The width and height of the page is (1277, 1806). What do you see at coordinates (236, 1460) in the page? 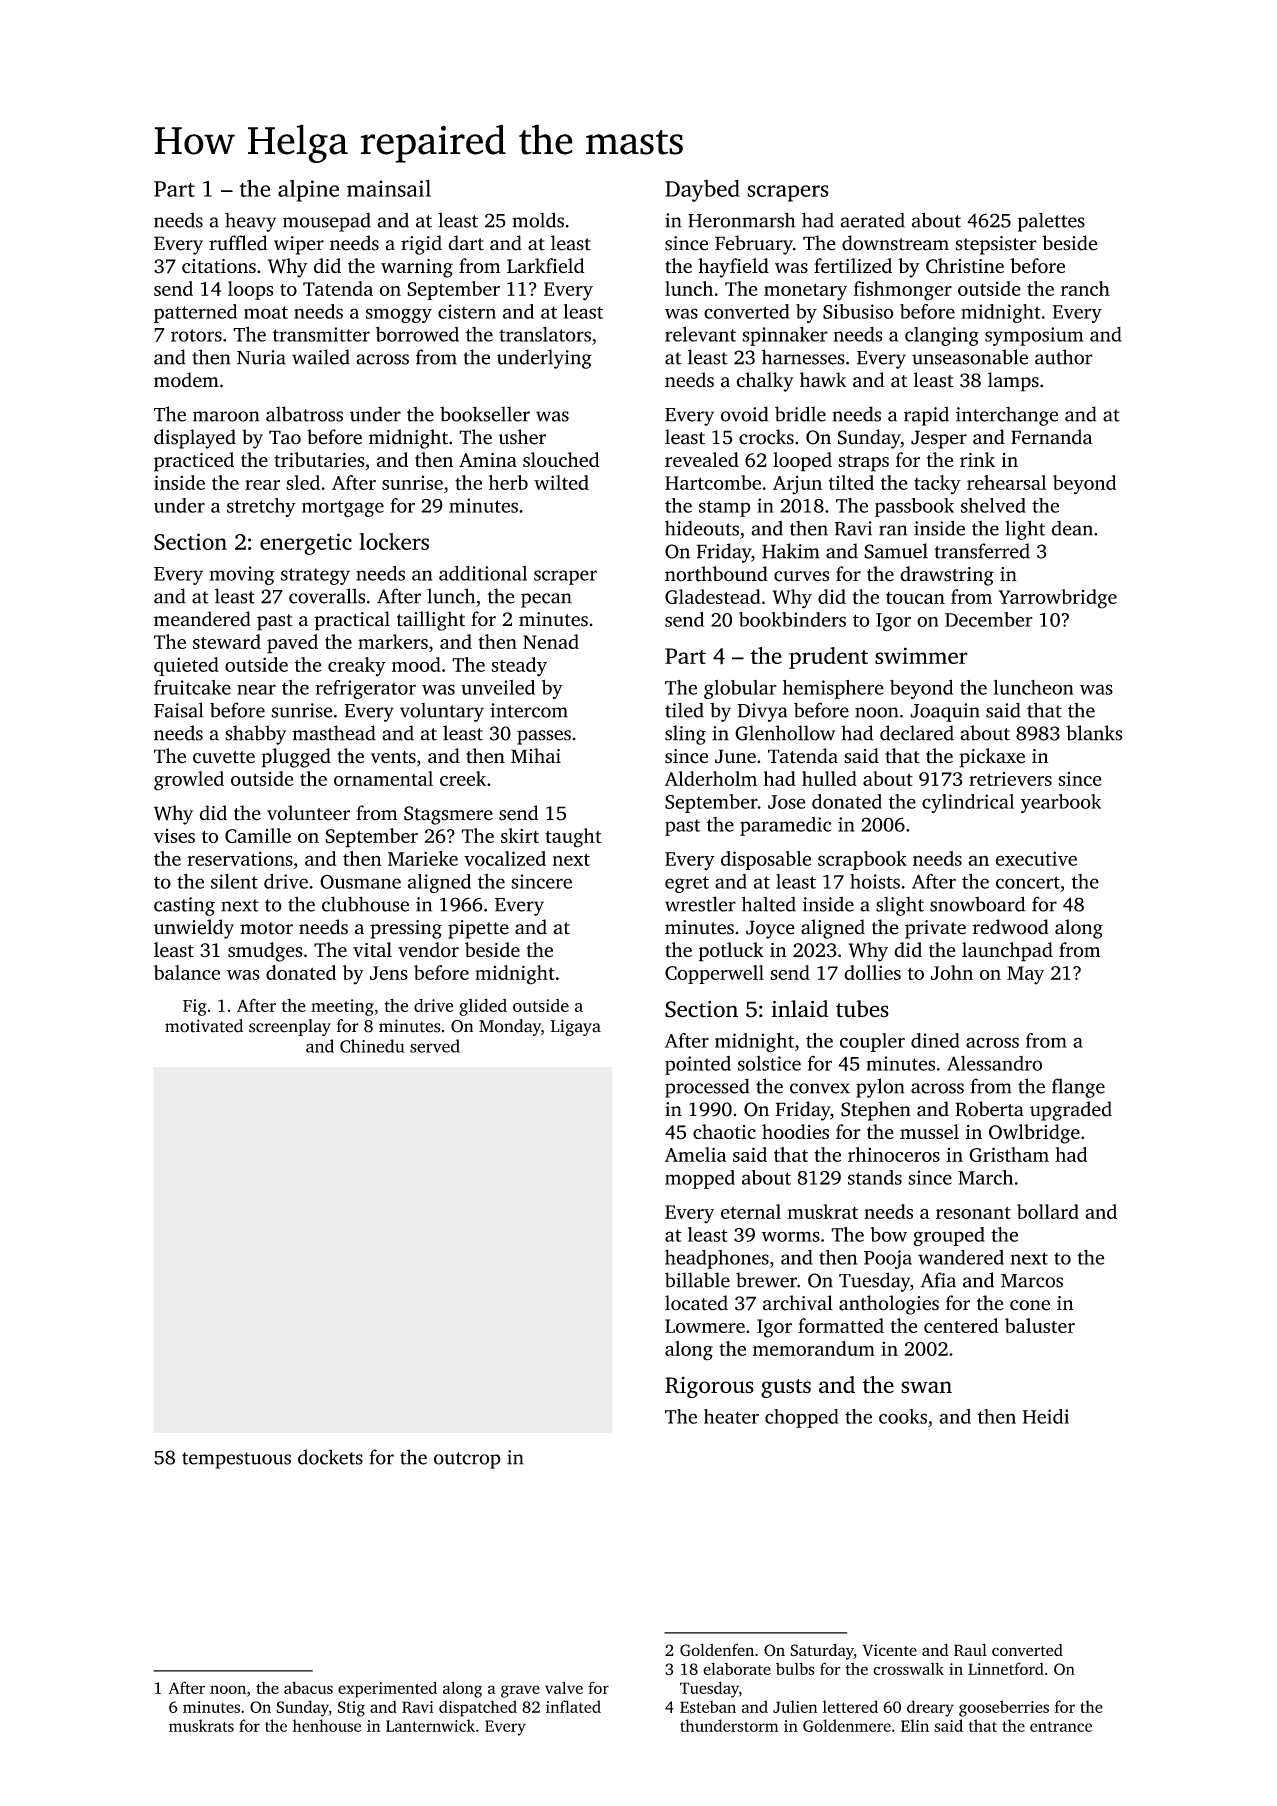
I see `tempestuous` at bounding box center [236, 1460].
